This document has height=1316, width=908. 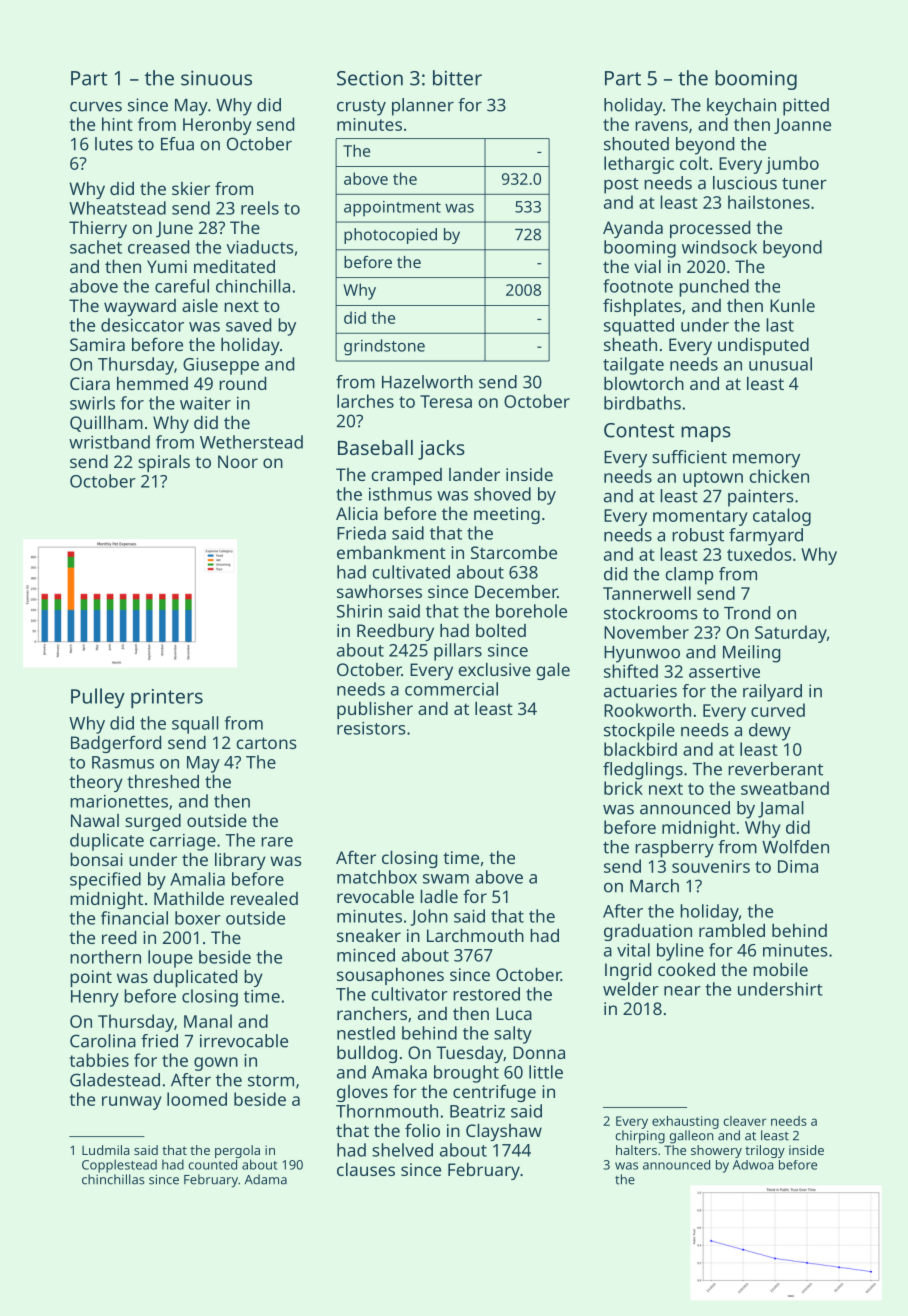 What do you see at coordinates (457, 78) in the document?
I see `bitter` at bounding box center [457, 78].
